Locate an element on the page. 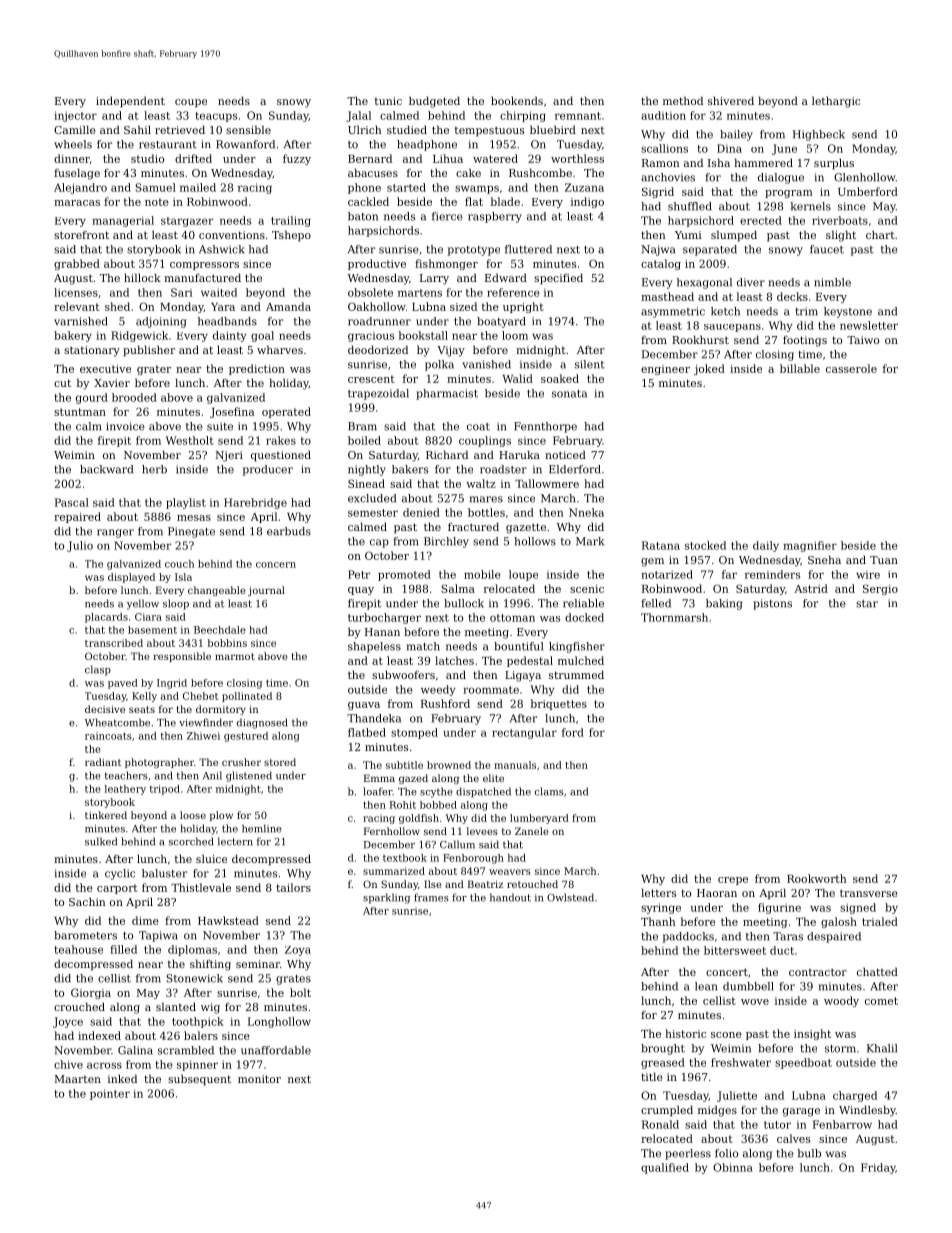  mulched is located at coordinates (581, 660).
